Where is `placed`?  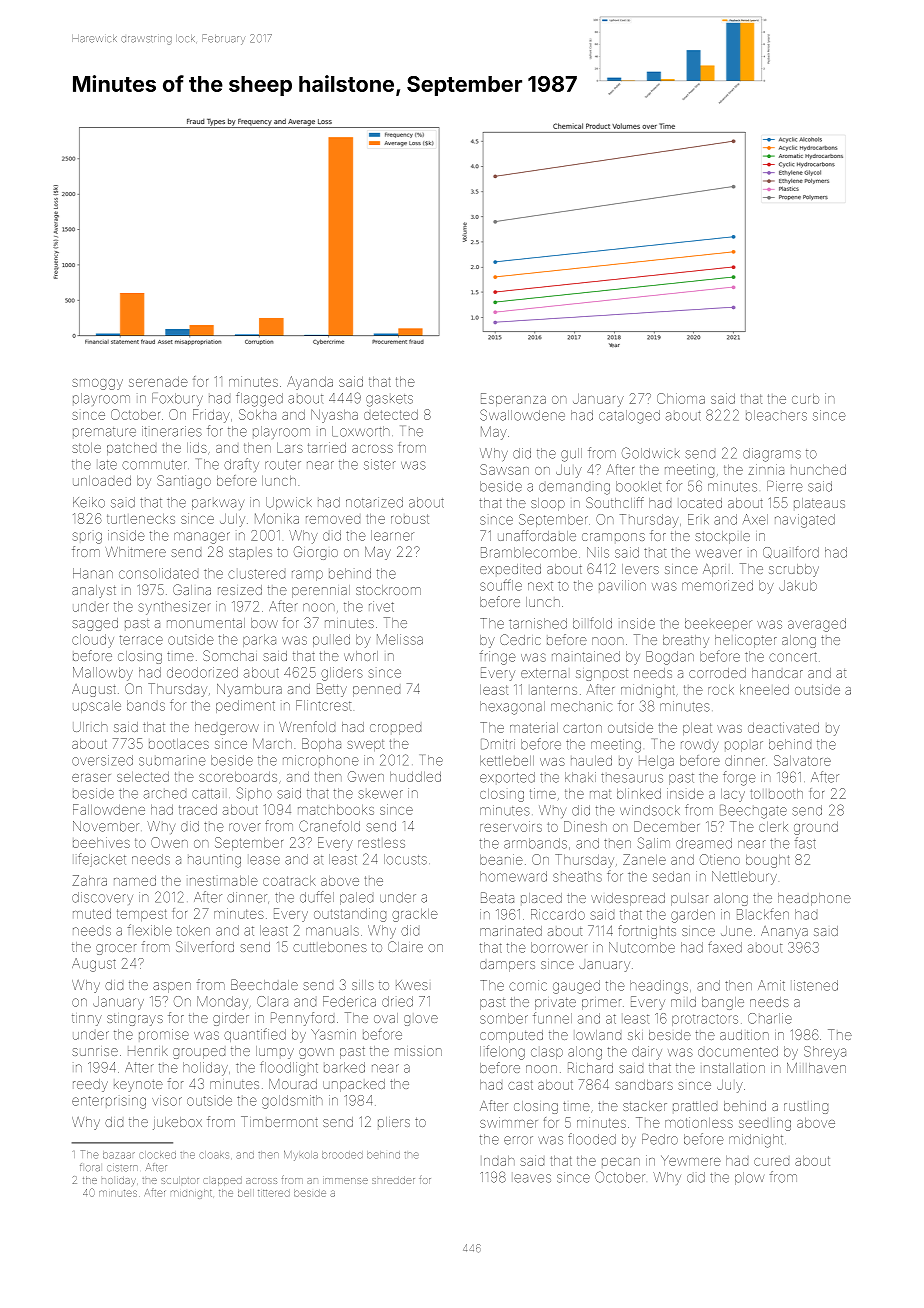 placed is located at coordinates (541, 898).
